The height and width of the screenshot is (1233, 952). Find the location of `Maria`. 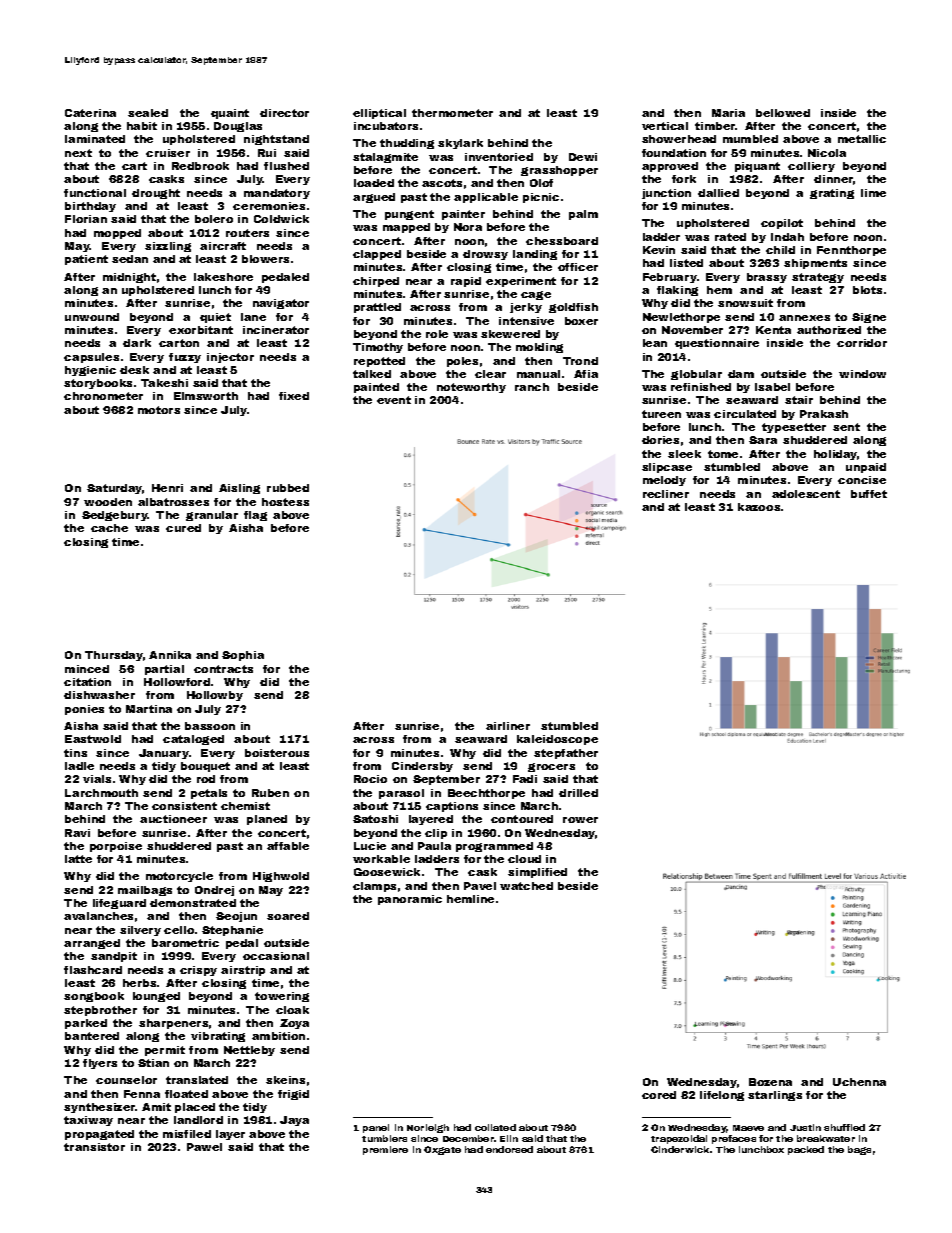

Maria is located at coordinates (728, 113).
